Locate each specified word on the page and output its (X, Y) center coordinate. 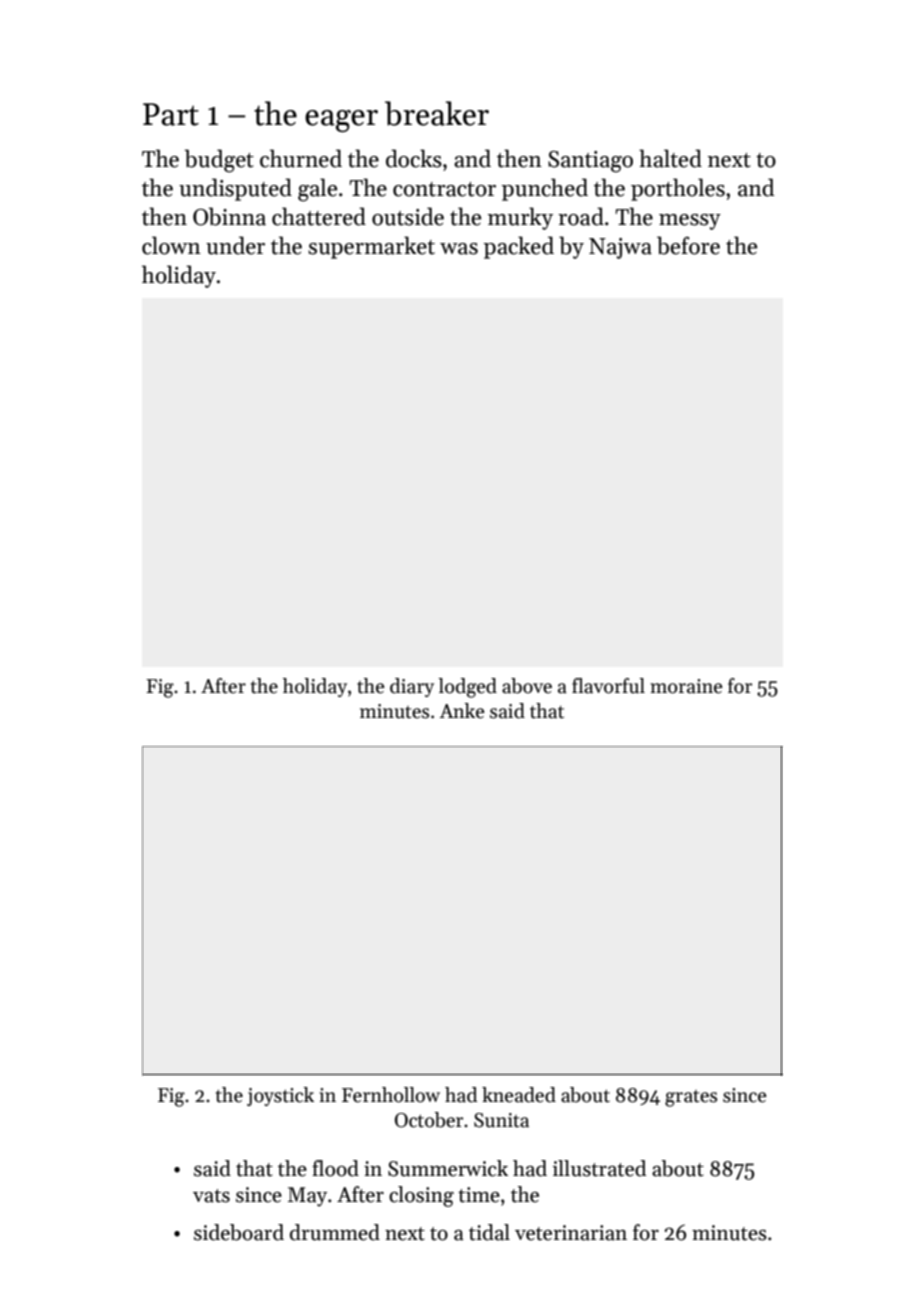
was (459, 249)
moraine (686, 686)
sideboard (239, 1232)
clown (171, 245)
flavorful (608, 686)
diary (412, 687)
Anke (462, 711)
